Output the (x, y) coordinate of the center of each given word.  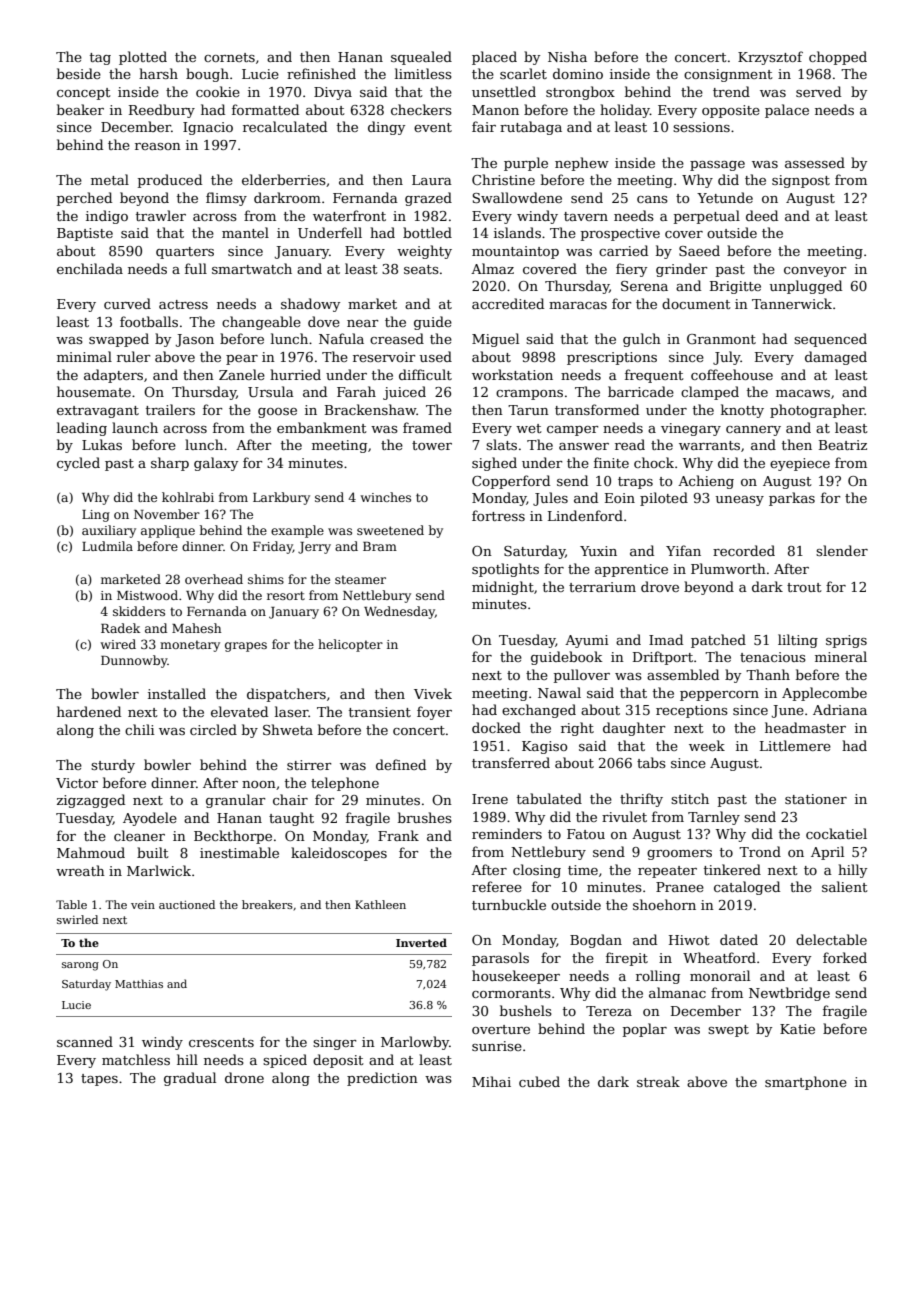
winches (386, 497)
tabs (651, 762)
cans (652, 199)
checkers (421, 109)
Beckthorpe (233, 837)
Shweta (288, 729)
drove (660, 586)
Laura (432, 180)
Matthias (139, 983)
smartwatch (252, 268)
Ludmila (107, 546)
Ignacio (208, 128)
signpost (801, 181)
